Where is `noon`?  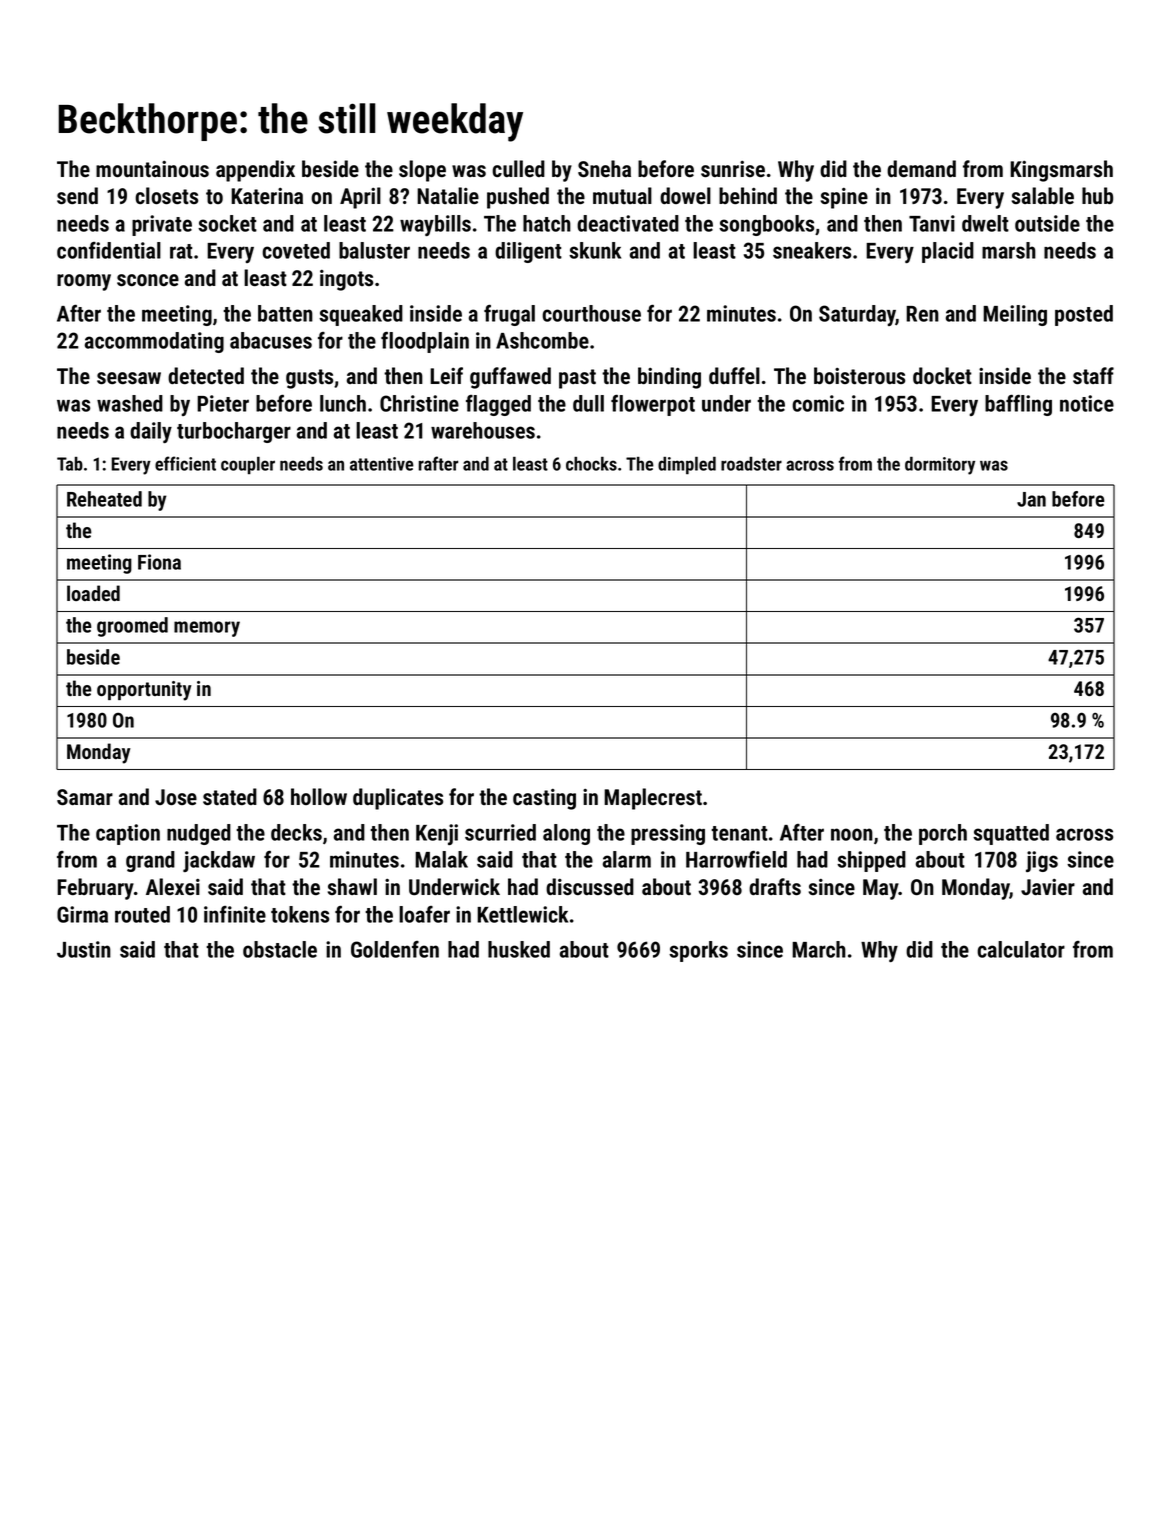 noon is located at coordinates (852, 834).
